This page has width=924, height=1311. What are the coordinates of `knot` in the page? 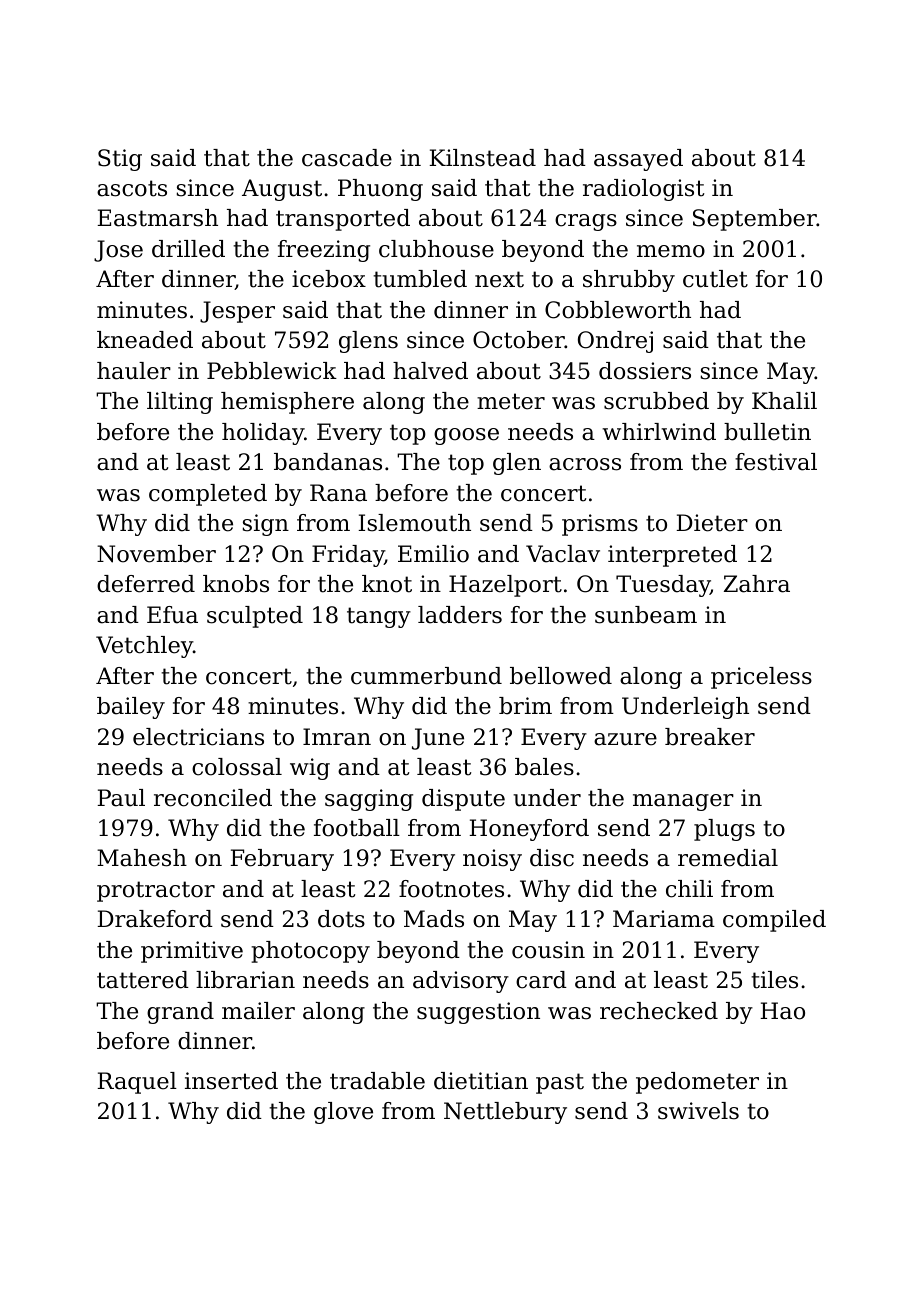 It's located at (387, 584).
